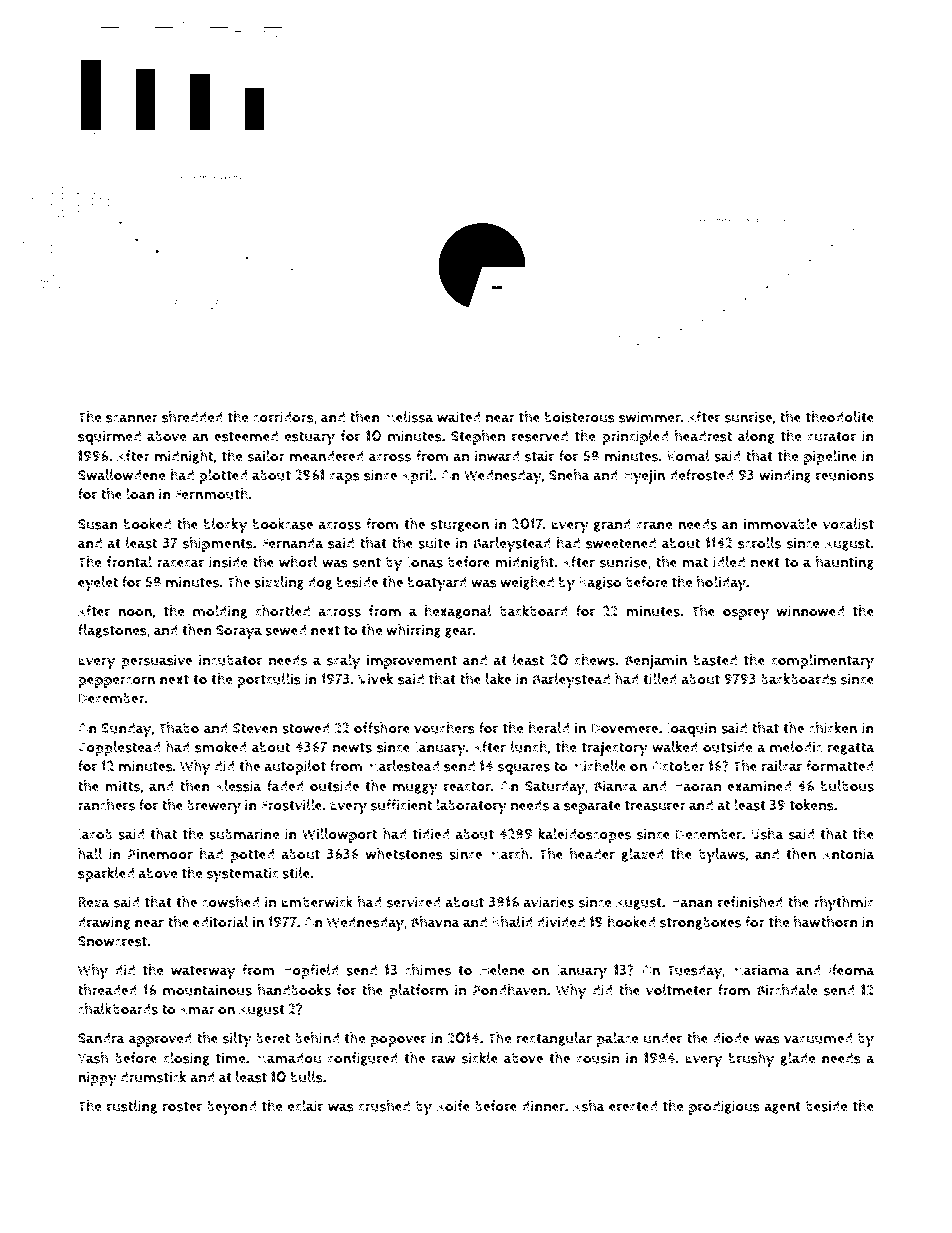 The height and width of the screenshot is (1233, 952). What do you see at coordinates (132, 418) in the screenshot?
I see `scanner` at bounding box center [132, 418].
